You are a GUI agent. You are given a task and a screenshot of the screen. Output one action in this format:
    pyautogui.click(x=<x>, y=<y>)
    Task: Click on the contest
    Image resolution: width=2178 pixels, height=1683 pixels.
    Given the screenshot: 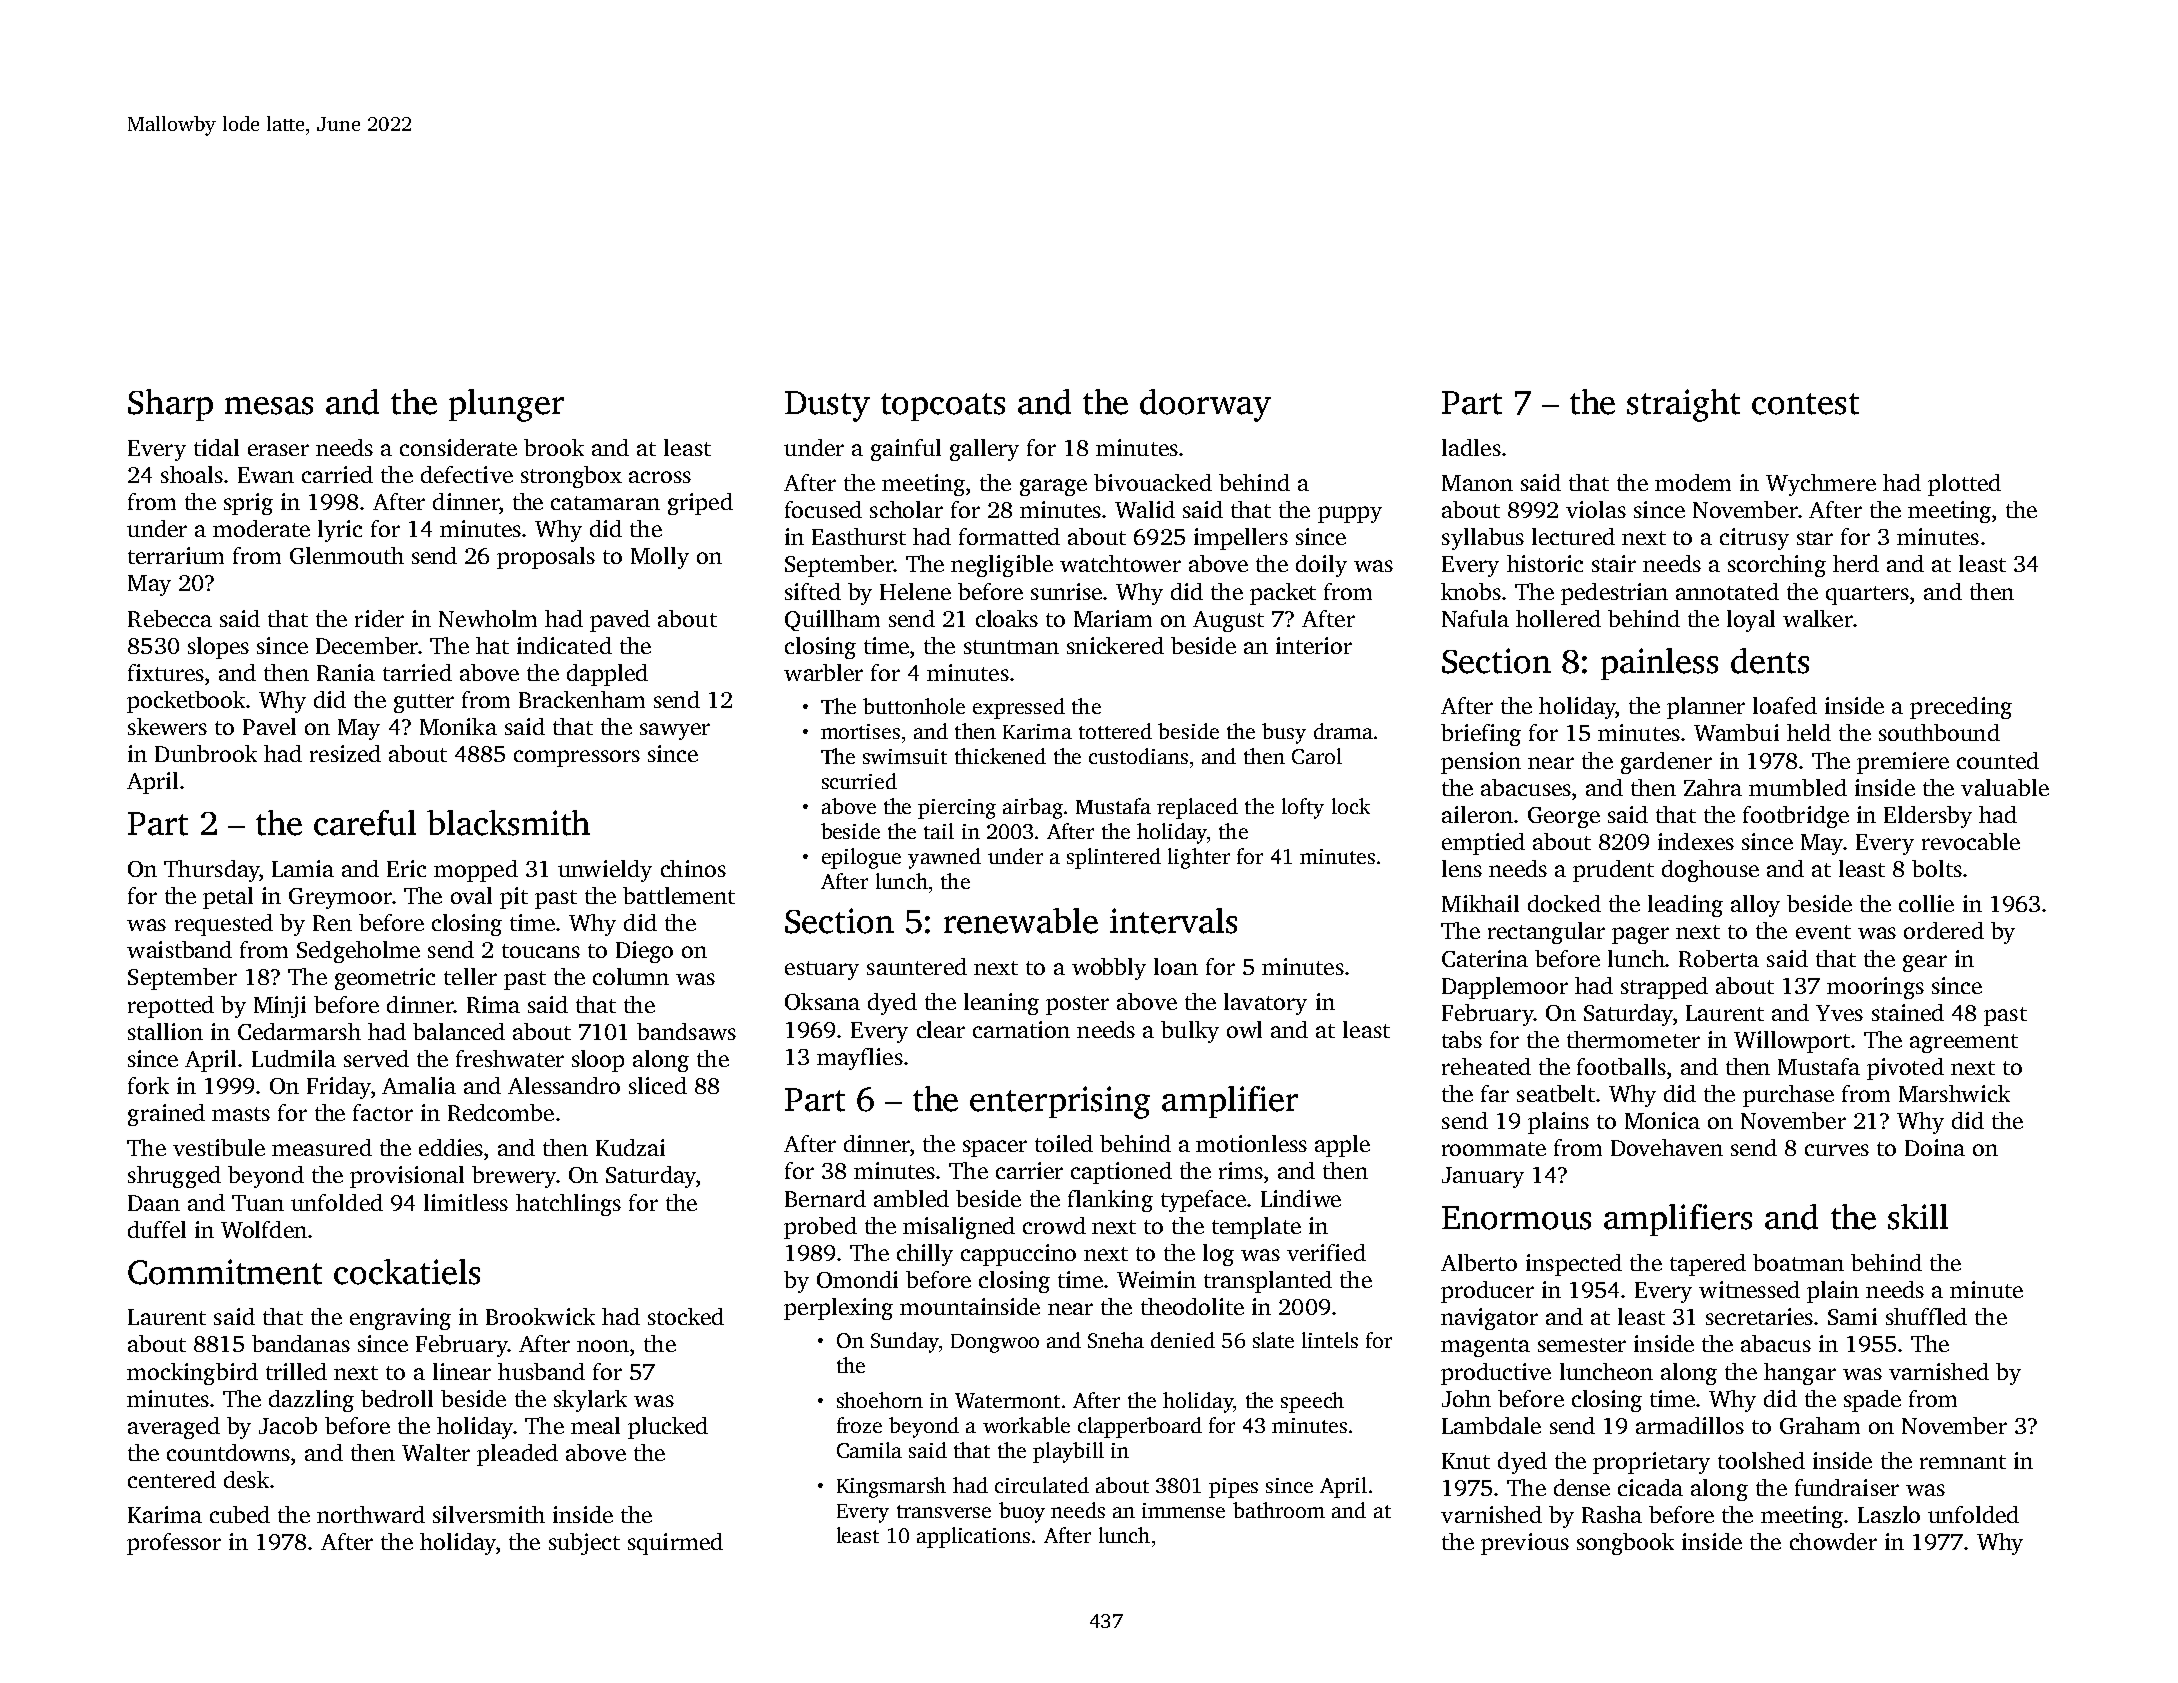 What is the action you would take?
    pyautogui.click(x=1805, y=404)
